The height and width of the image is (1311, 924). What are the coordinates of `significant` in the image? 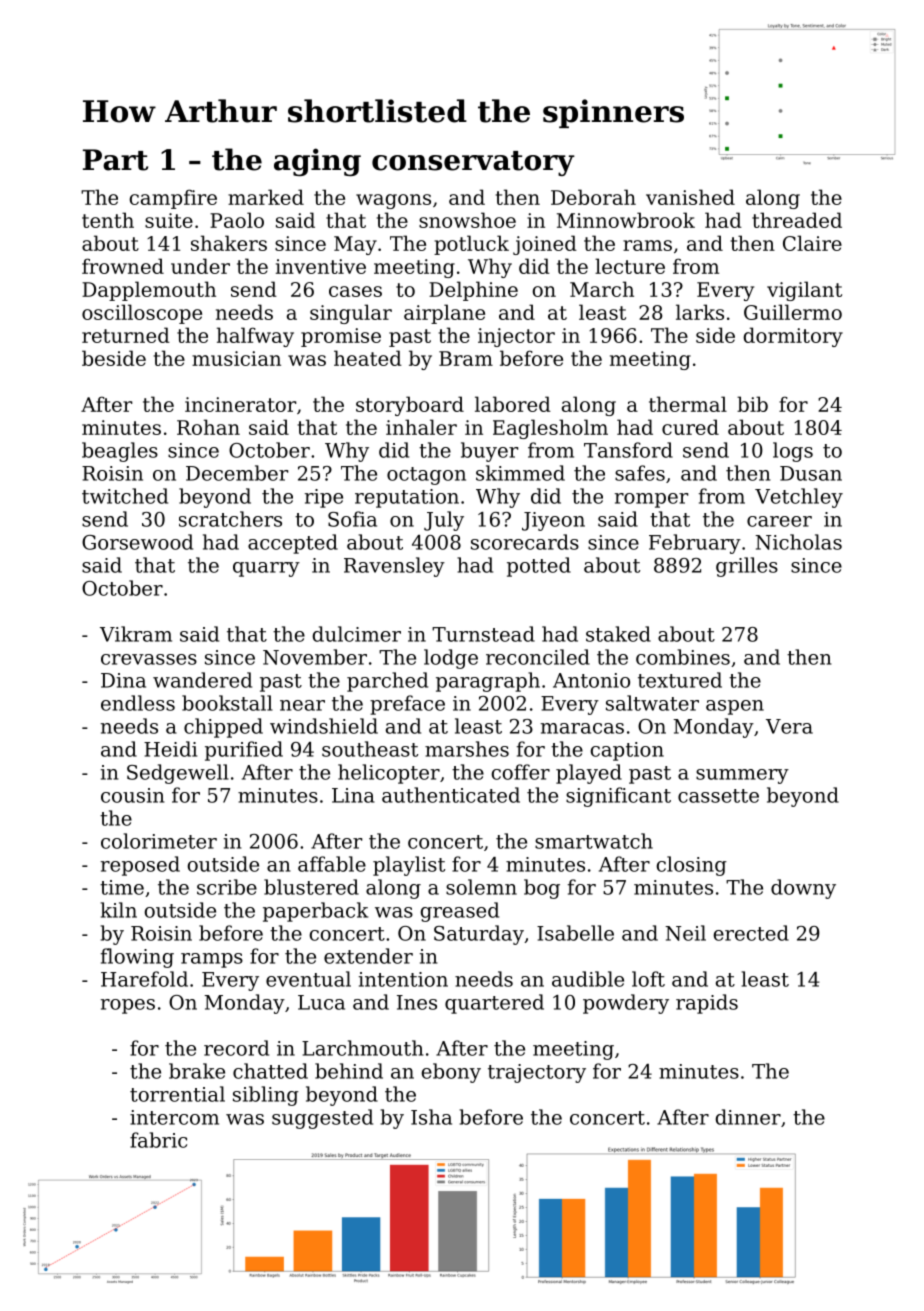 It's located at (618, 797).
